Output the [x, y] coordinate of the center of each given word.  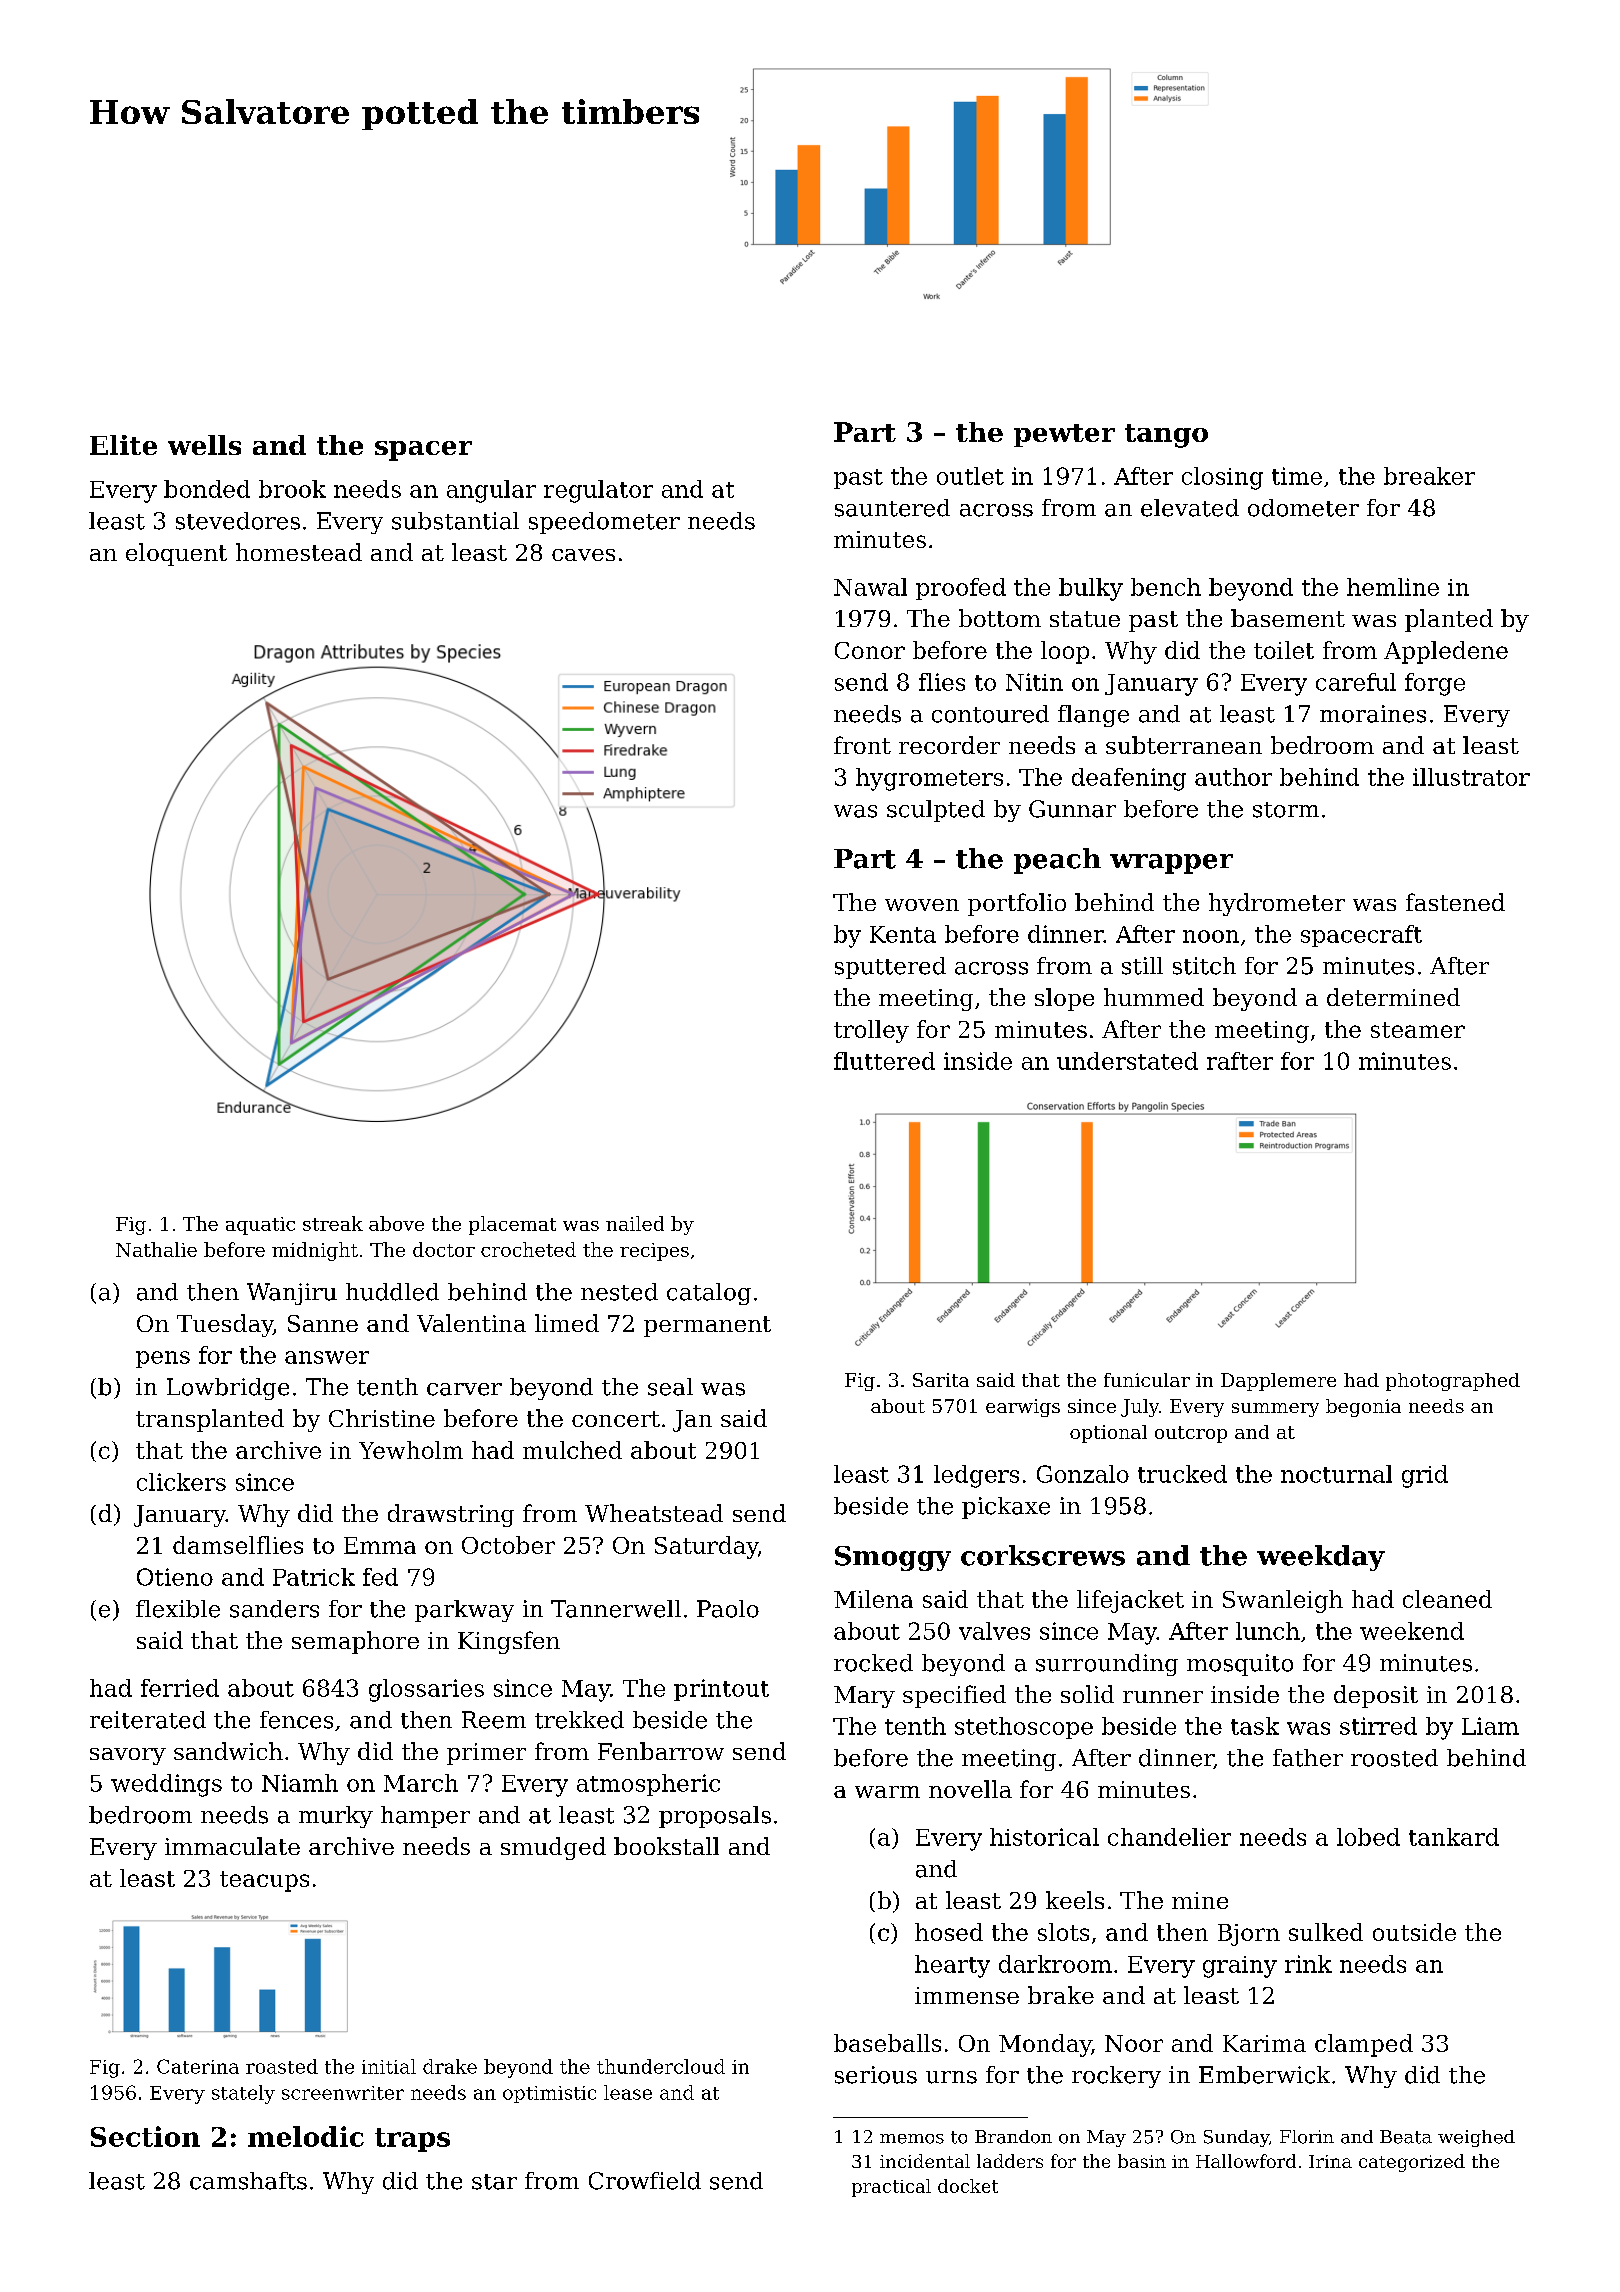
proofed [961, 589]
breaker [1429, 476]
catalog [709, 1294]
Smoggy [893, 1558]
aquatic [260, 1226]
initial [389, 2066]
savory [128, 1756]
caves [583, 555]
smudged [553, 1848]
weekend [1412, 1631]
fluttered [884, 1061]
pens [163, 1359]
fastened [1455, 902]
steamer [1418, 1030]
